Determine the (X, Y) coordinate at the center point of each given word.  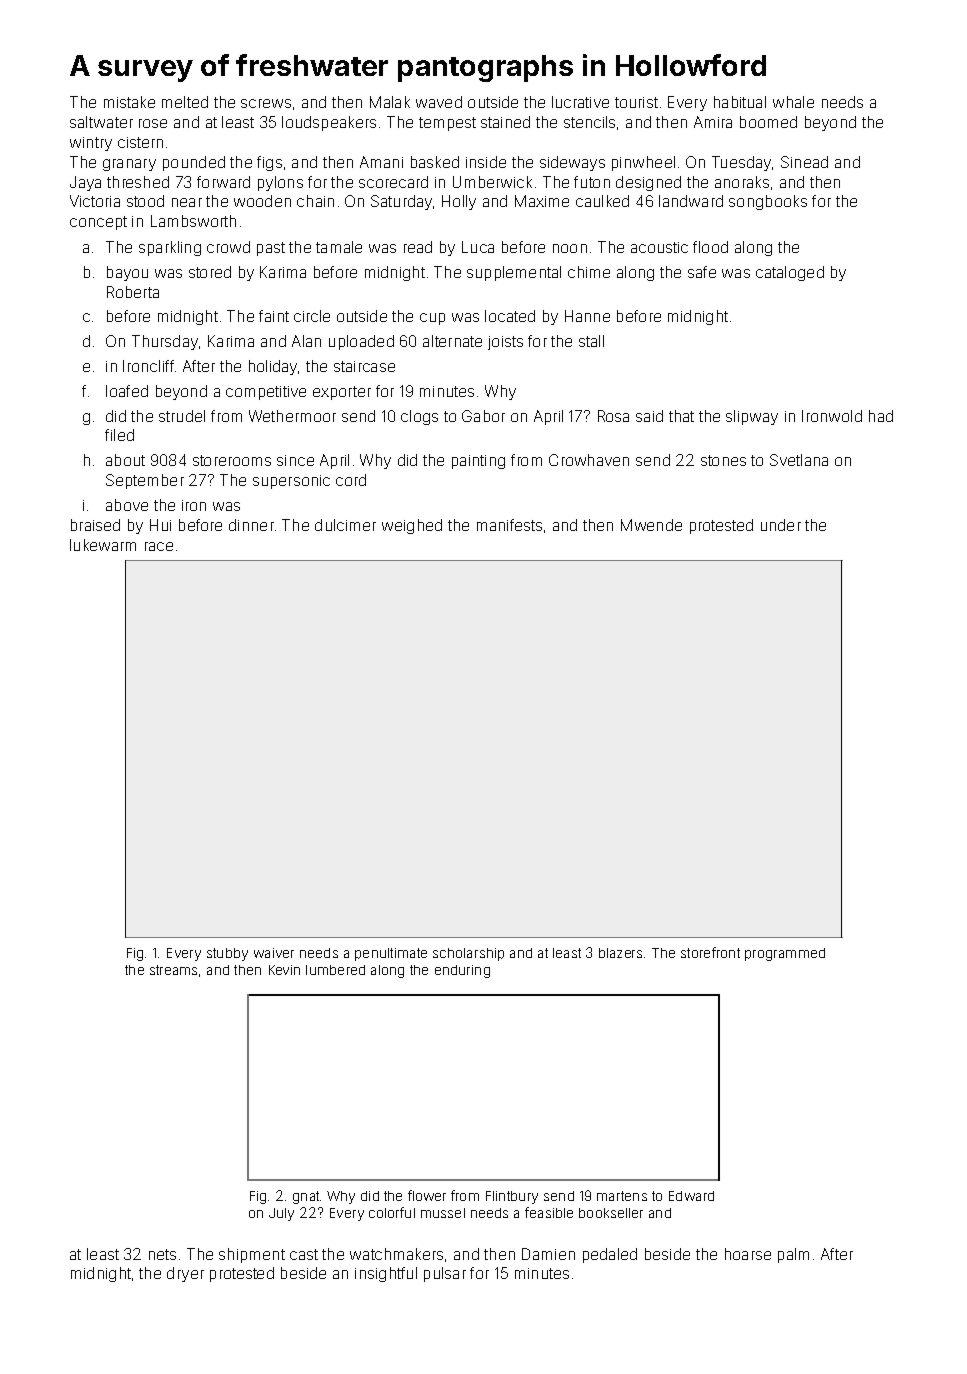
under (781, 525)
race (159, 546)
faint (274, 316)
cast (304, 1254)
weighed (412, 526)
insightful (386, 1274)
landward (691, 201)
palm (793, 1255)
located (510, 316)
